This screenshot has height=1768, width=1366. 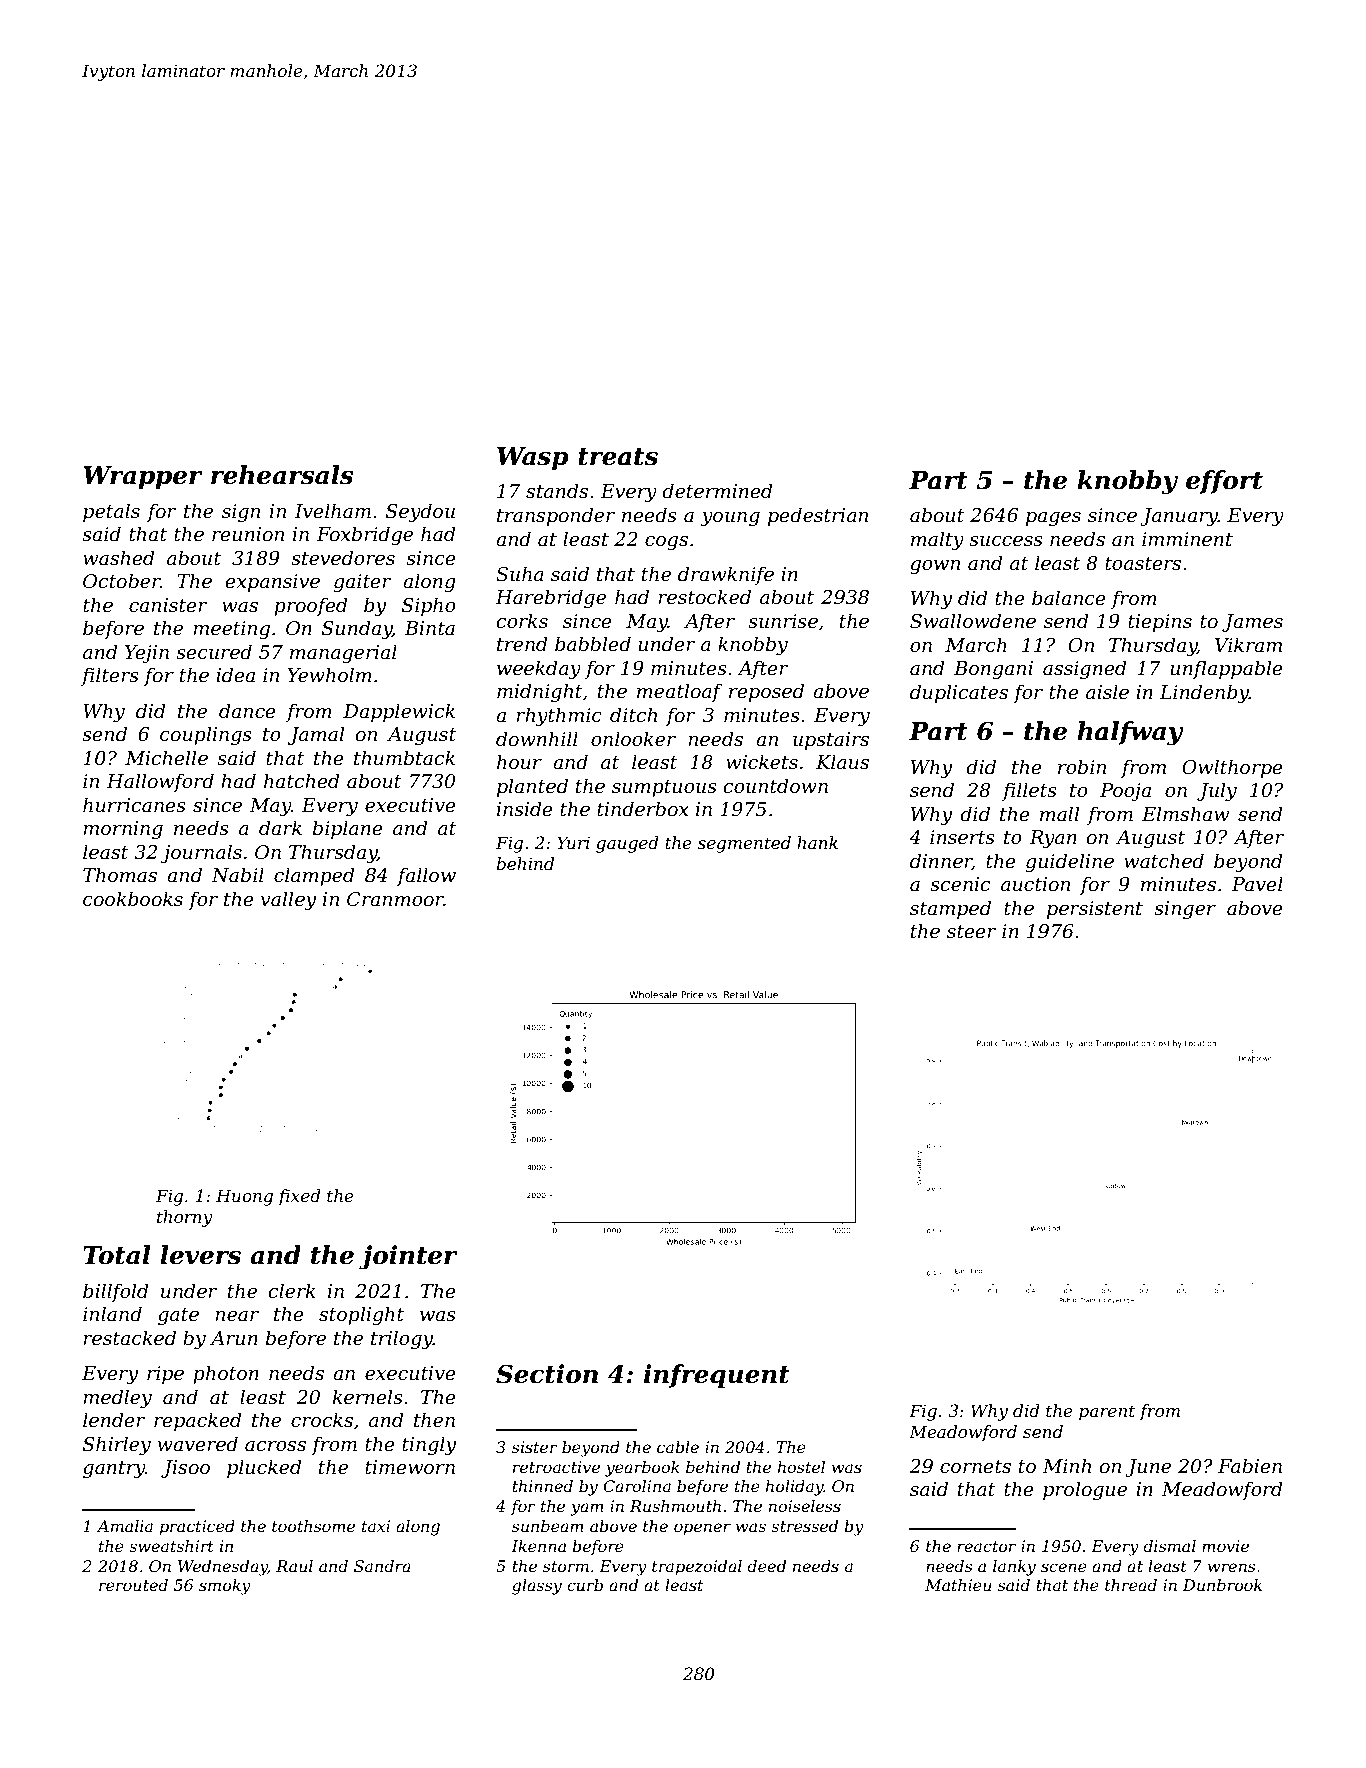 What do you see at coordinates (637, 1486) in the screenshot?
I see `Carolina` at bounding box center [637, 1486].
